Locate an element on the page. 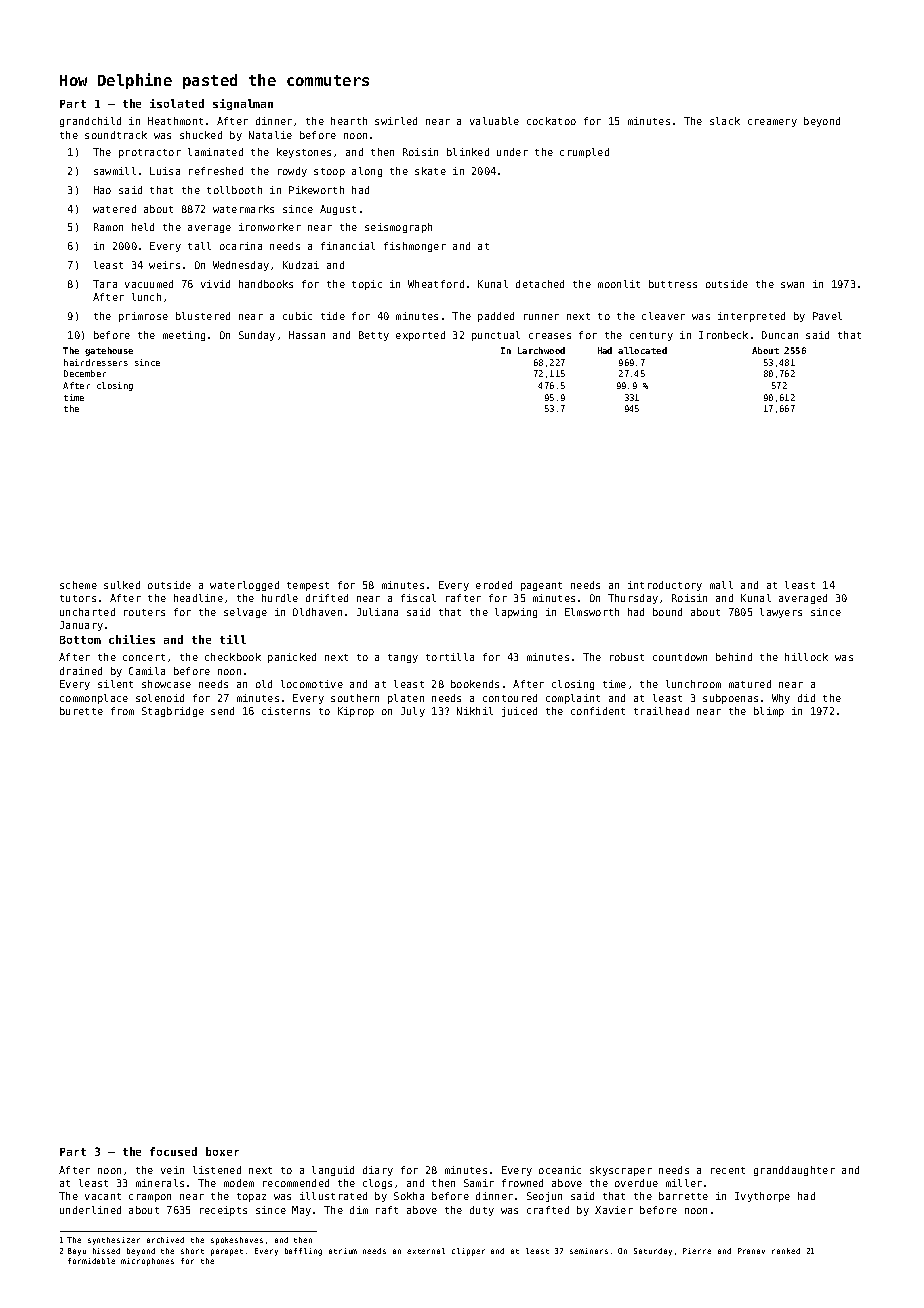 The width and height of the image is (924, 1308). microphones is located at coordinates (147, 1262).
